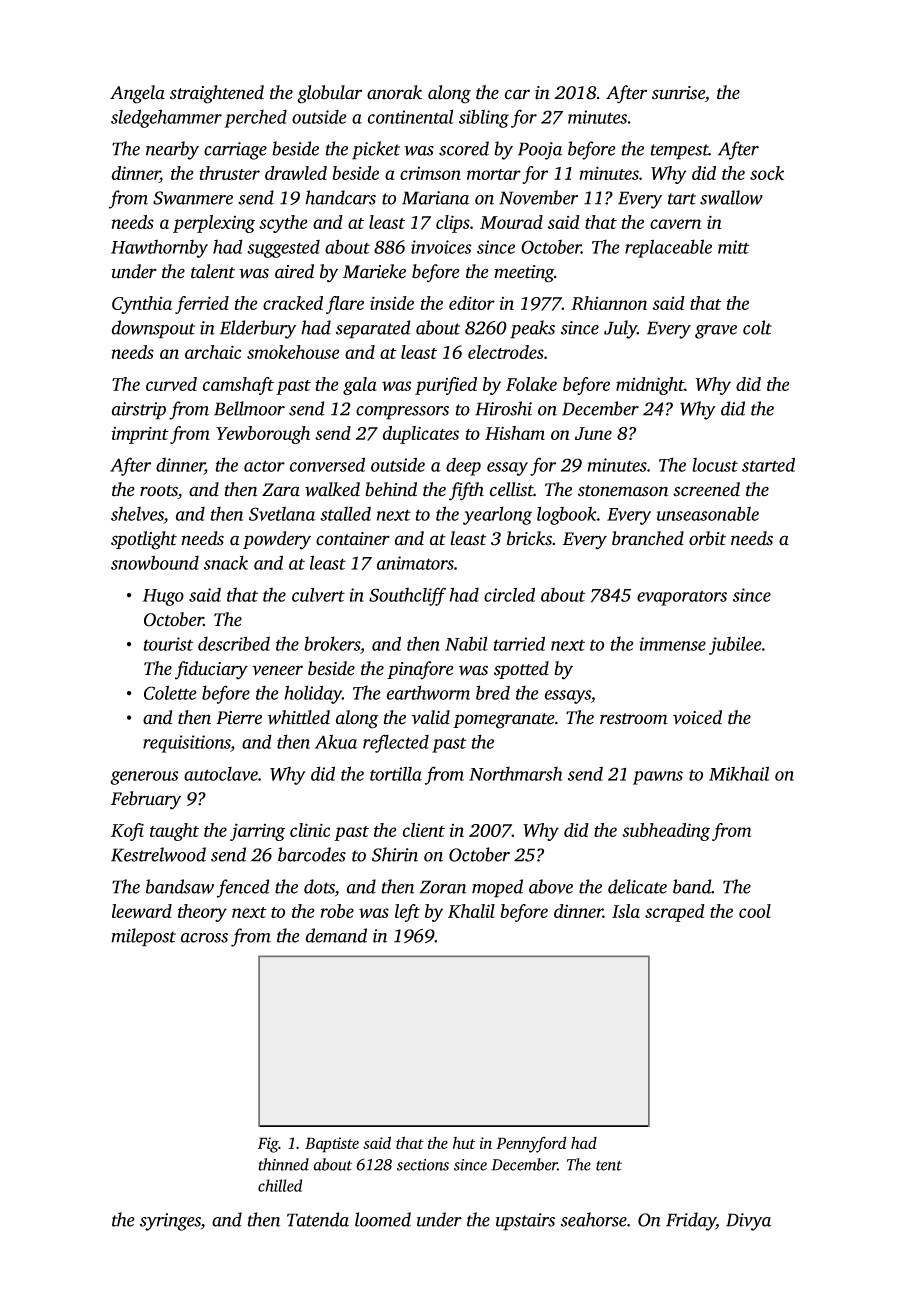 The width and height of the image is (908, 1316). What do you see at coordinates (637, 886) in the image?
I see `delicate` at bounding box center [637, 886].
